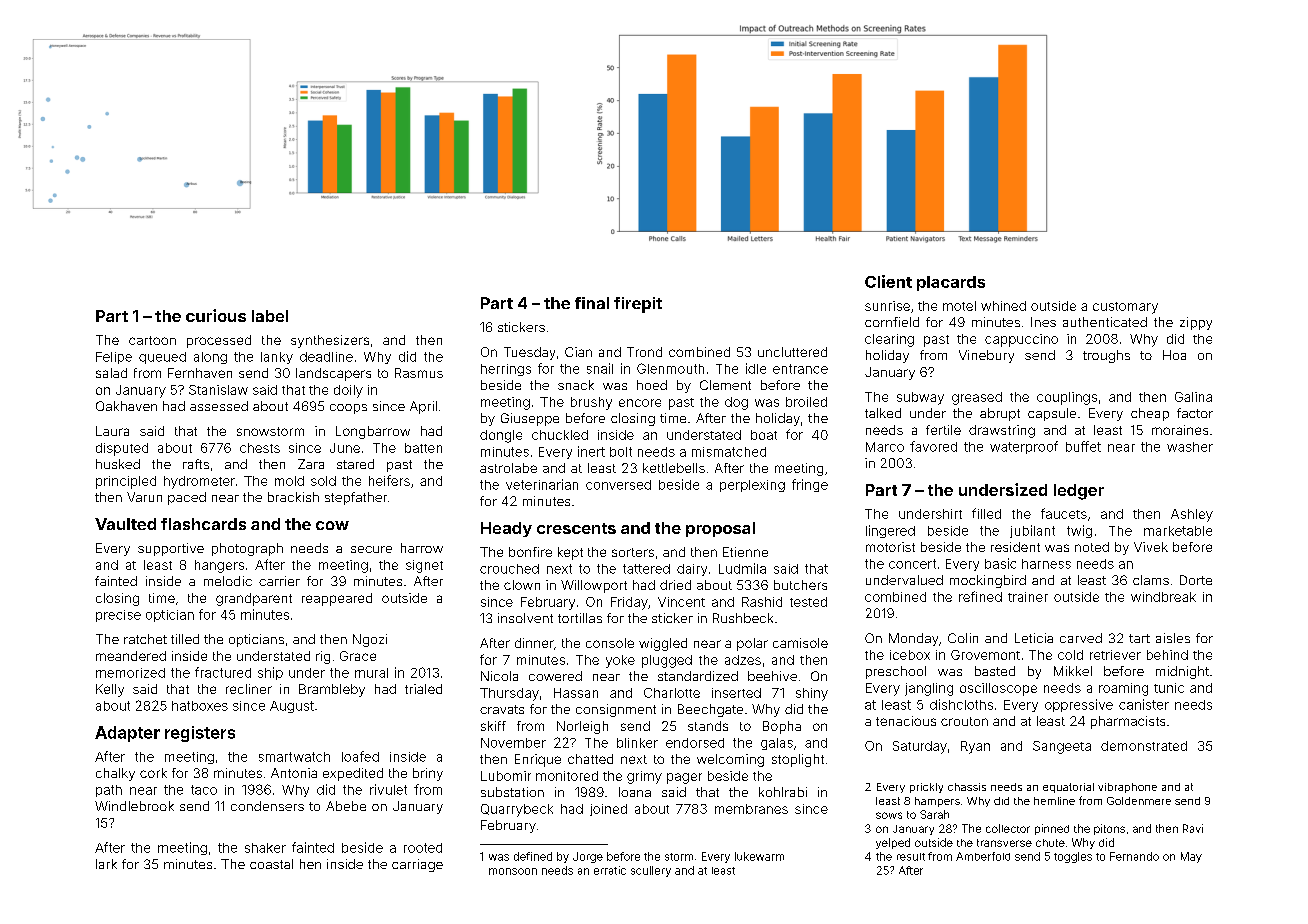 Image resolution: width=1308 pixels, height=924 pixels. I want to click on snack, so click(576, 385).
